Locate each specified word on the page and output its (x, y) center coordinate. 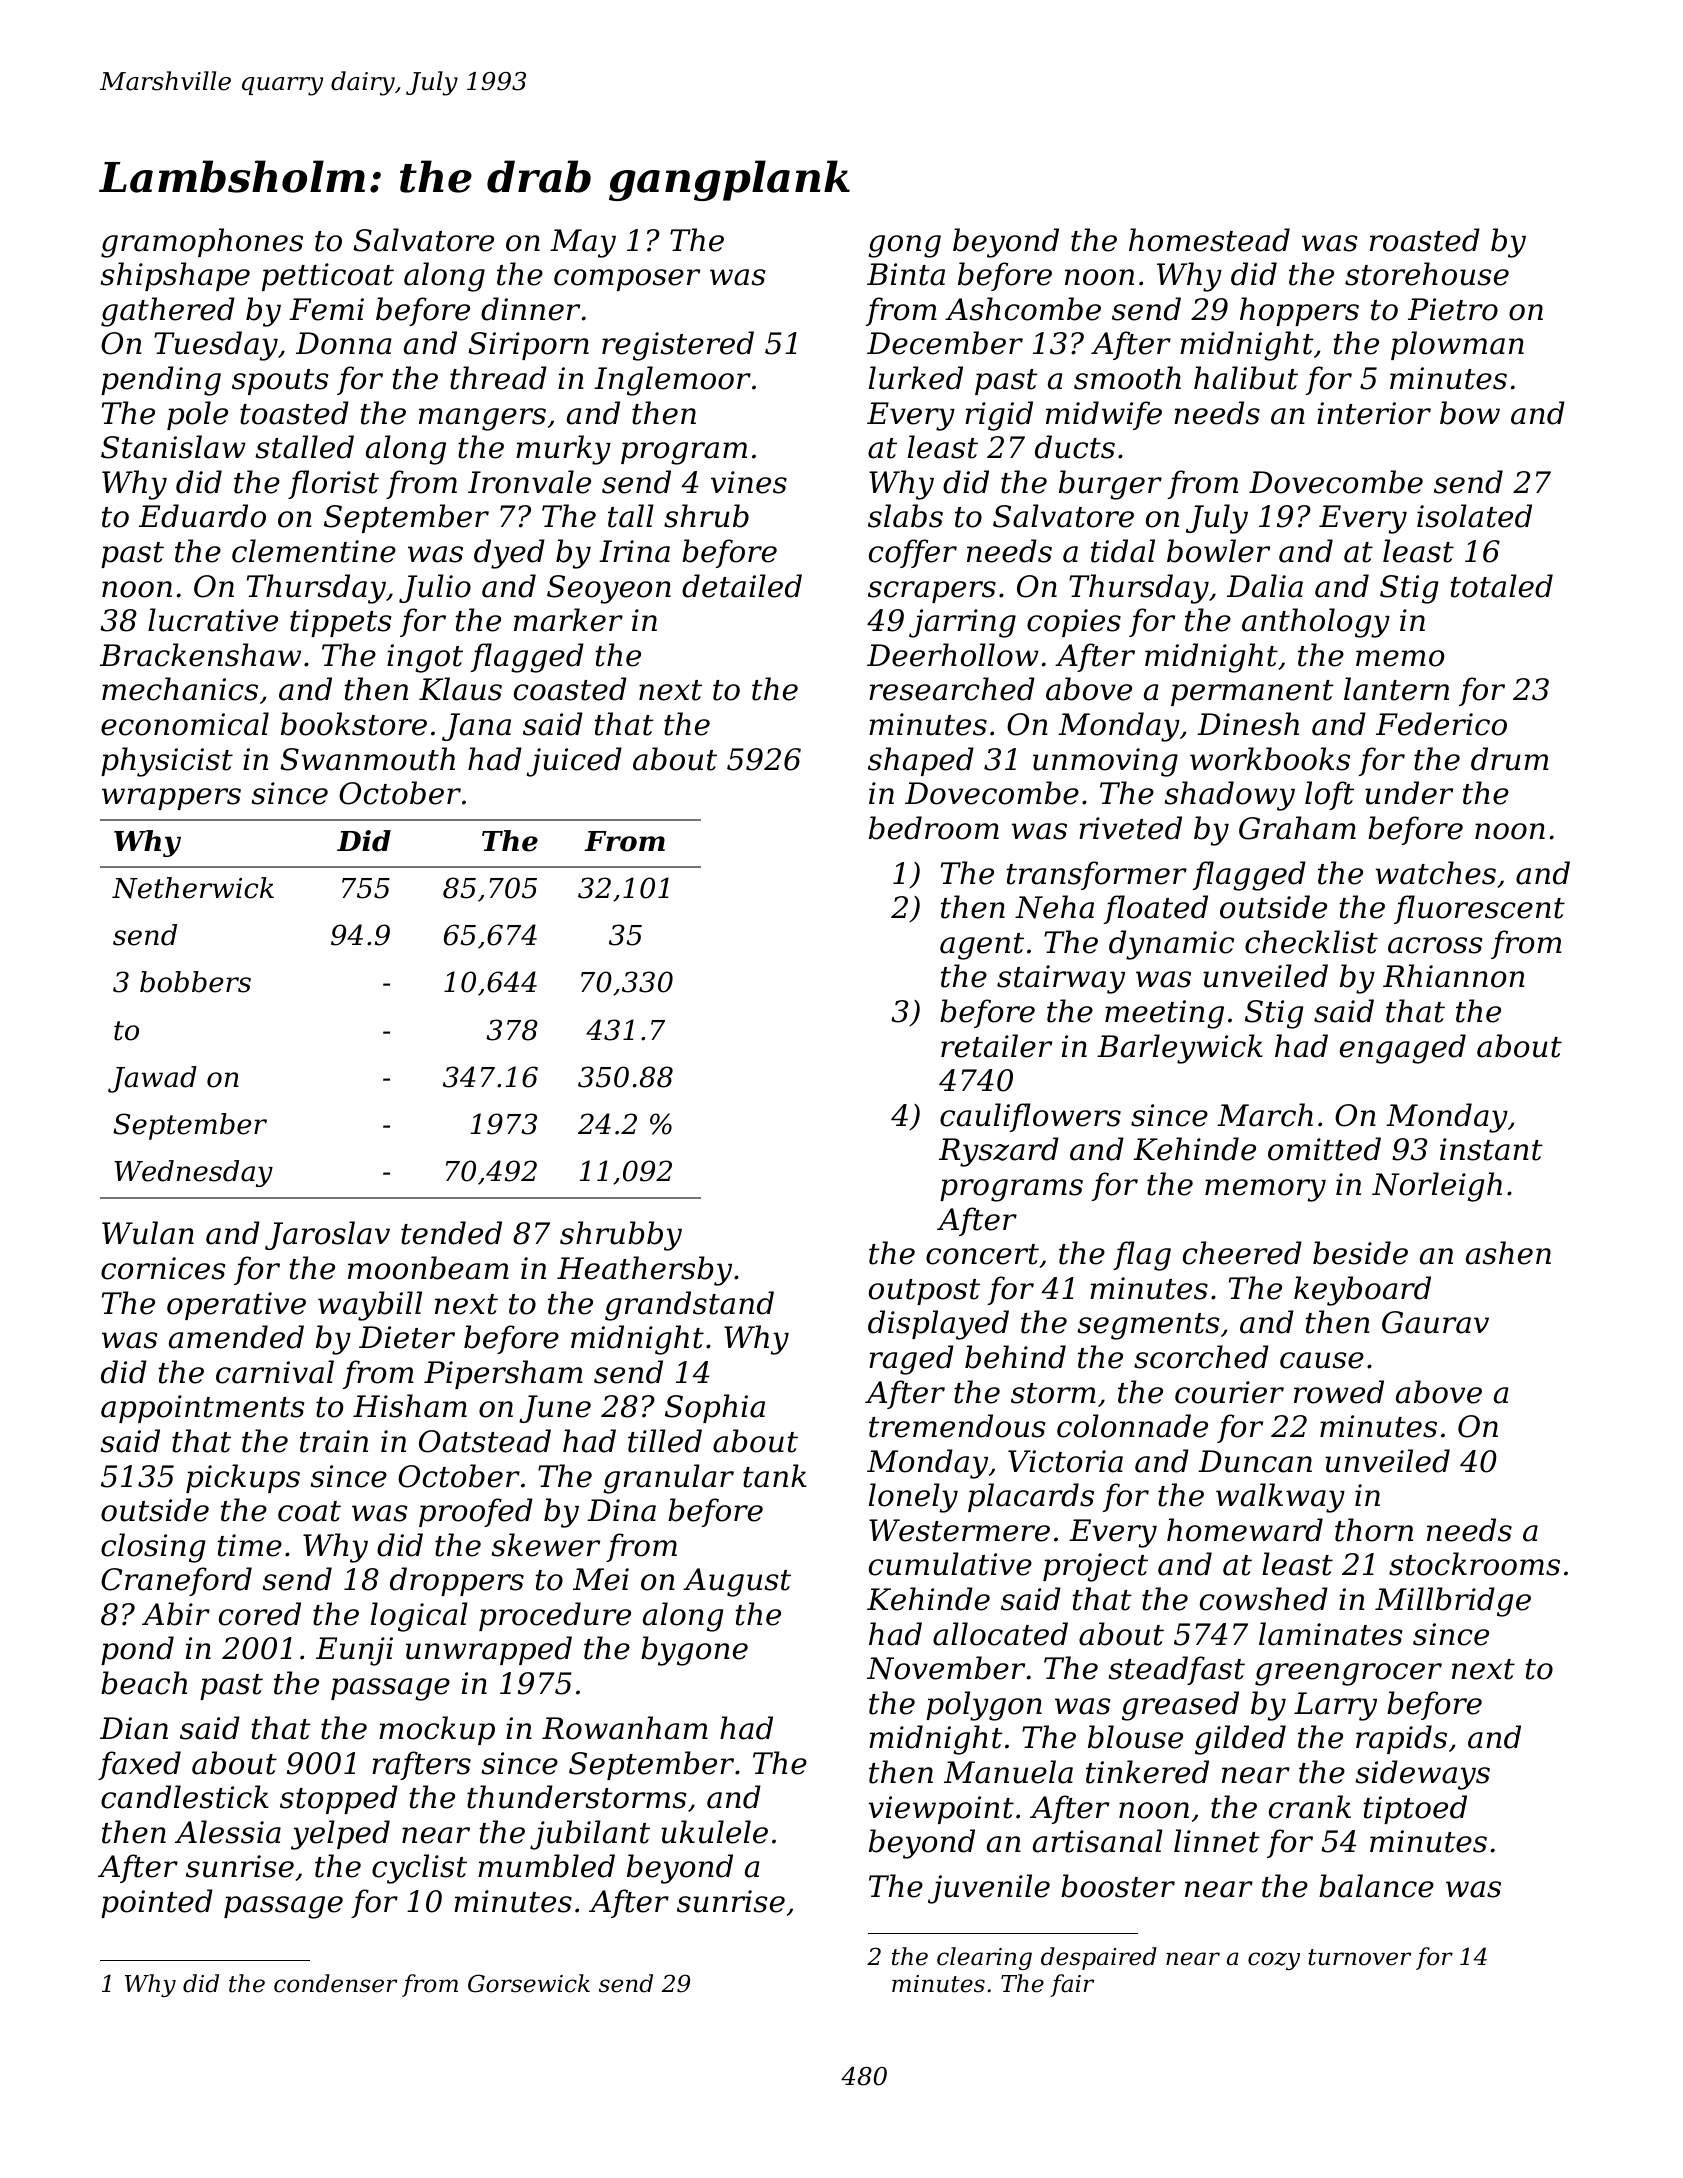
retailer (996, 1046)
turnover (1359, 1957)
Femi (326, 309)
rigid (999, 416)
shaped (921, 761)
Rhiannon (1454, 976)
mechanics (180, 689)
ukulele (714, 1832)
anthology (1316, 623)
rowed (1339, 1392)
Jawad (152, 1079)
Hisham (410, 1406)
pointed (157, 1903)
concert (982, 1254)
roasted (1425, 240)
